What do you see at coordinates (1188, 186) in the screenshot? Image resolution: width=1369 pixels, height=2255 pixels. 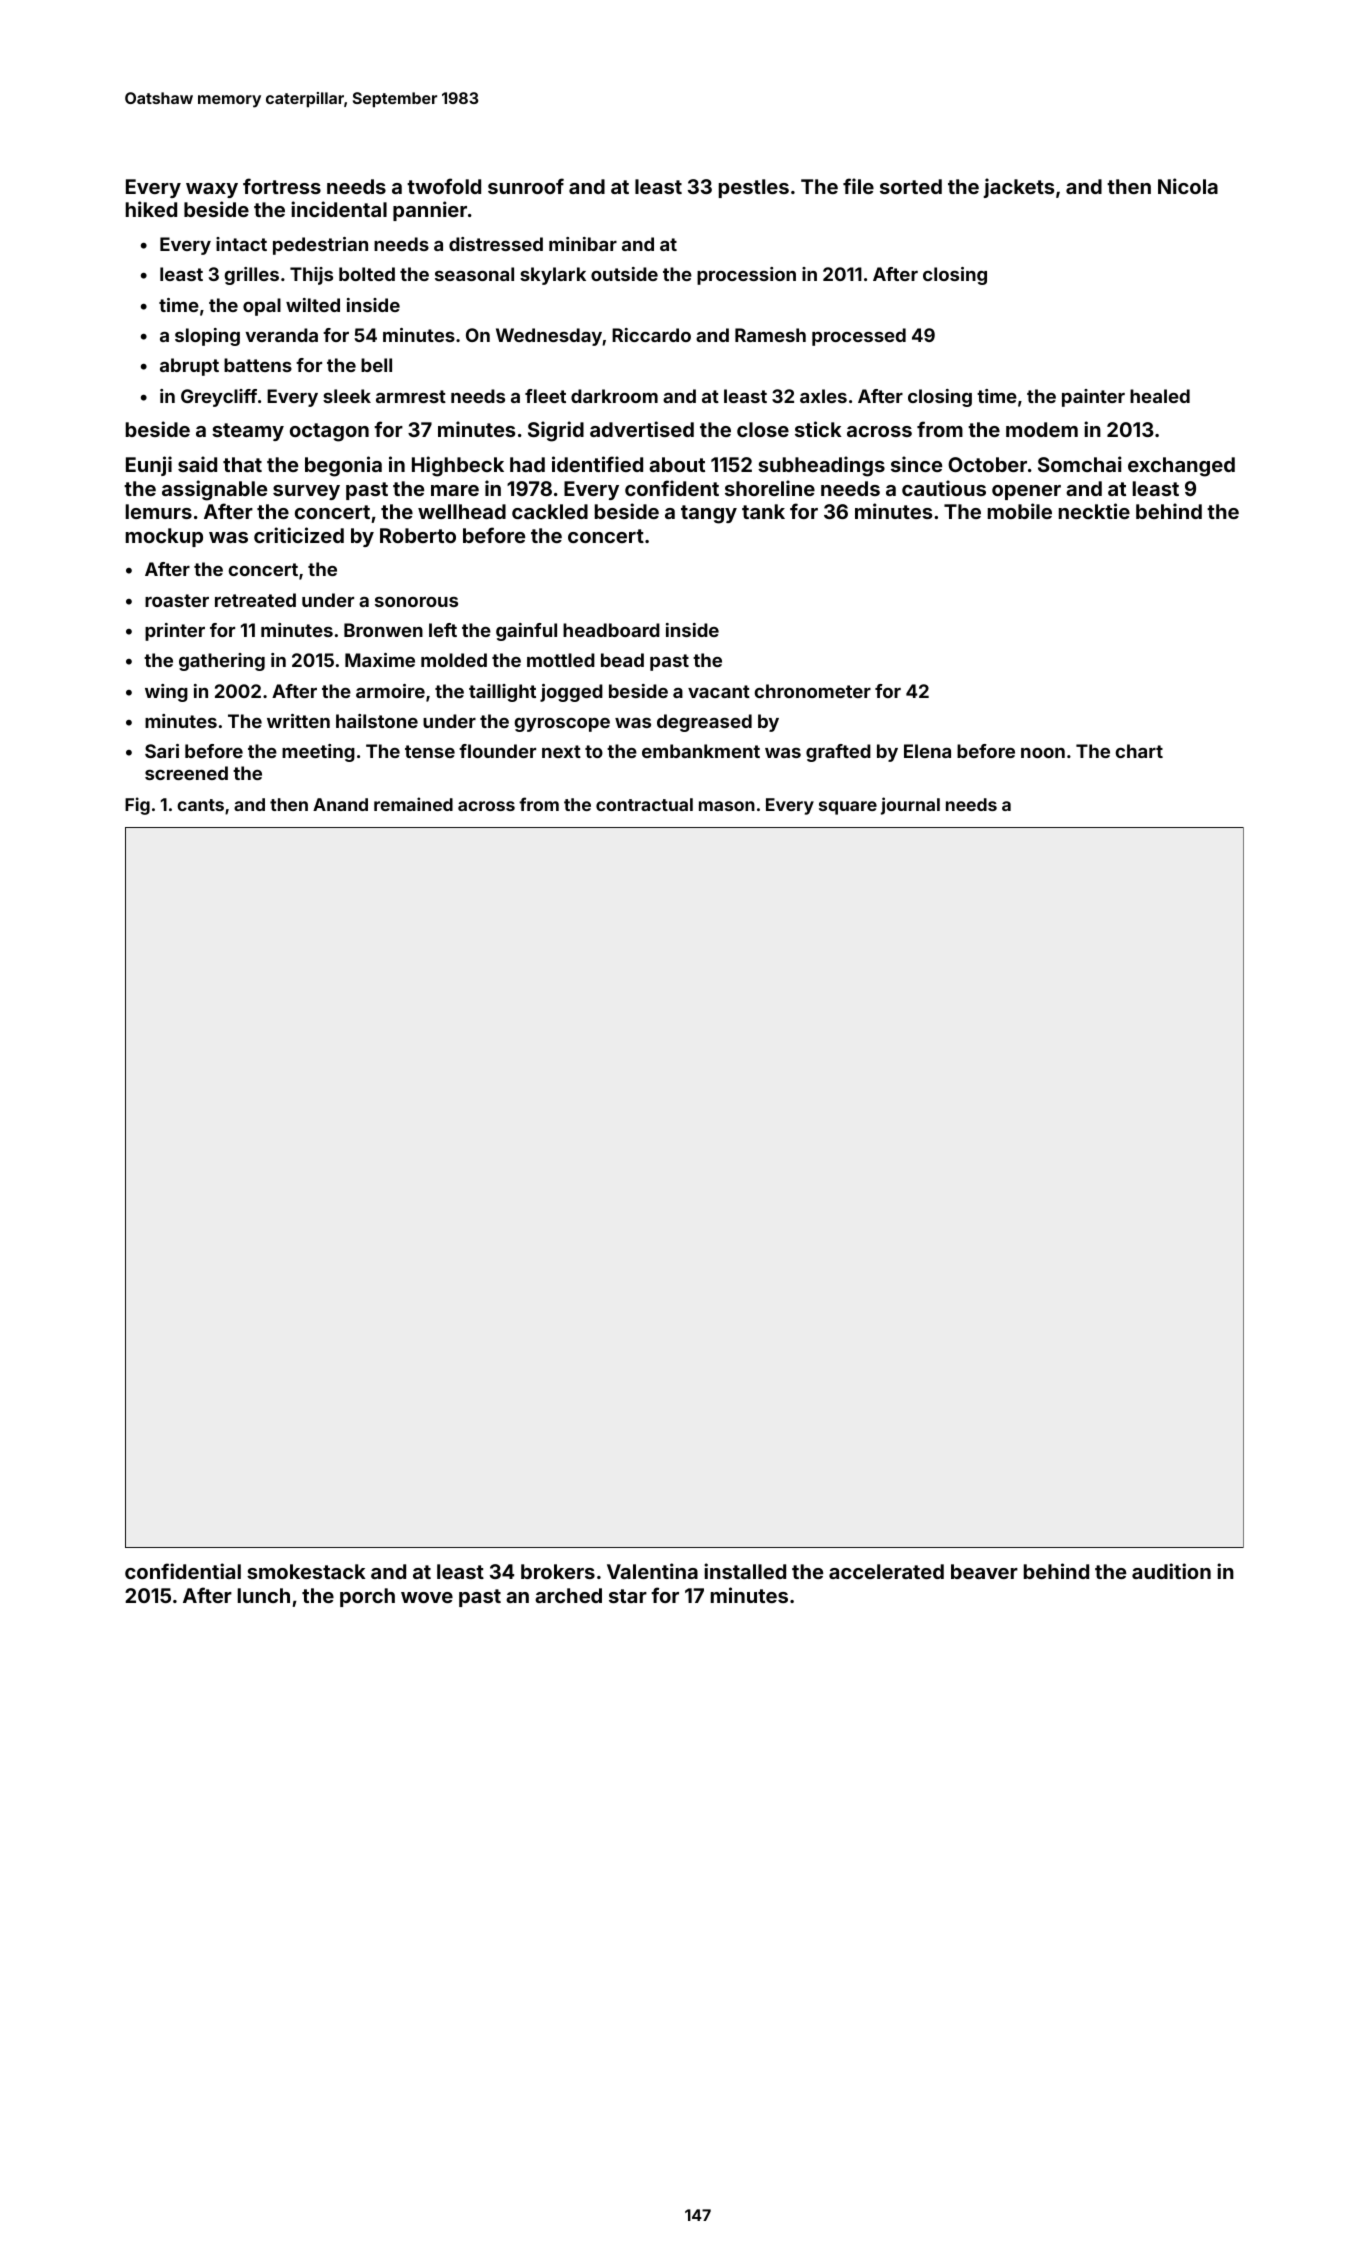 I see `Nicola` at bounding box center [1188, 186].
